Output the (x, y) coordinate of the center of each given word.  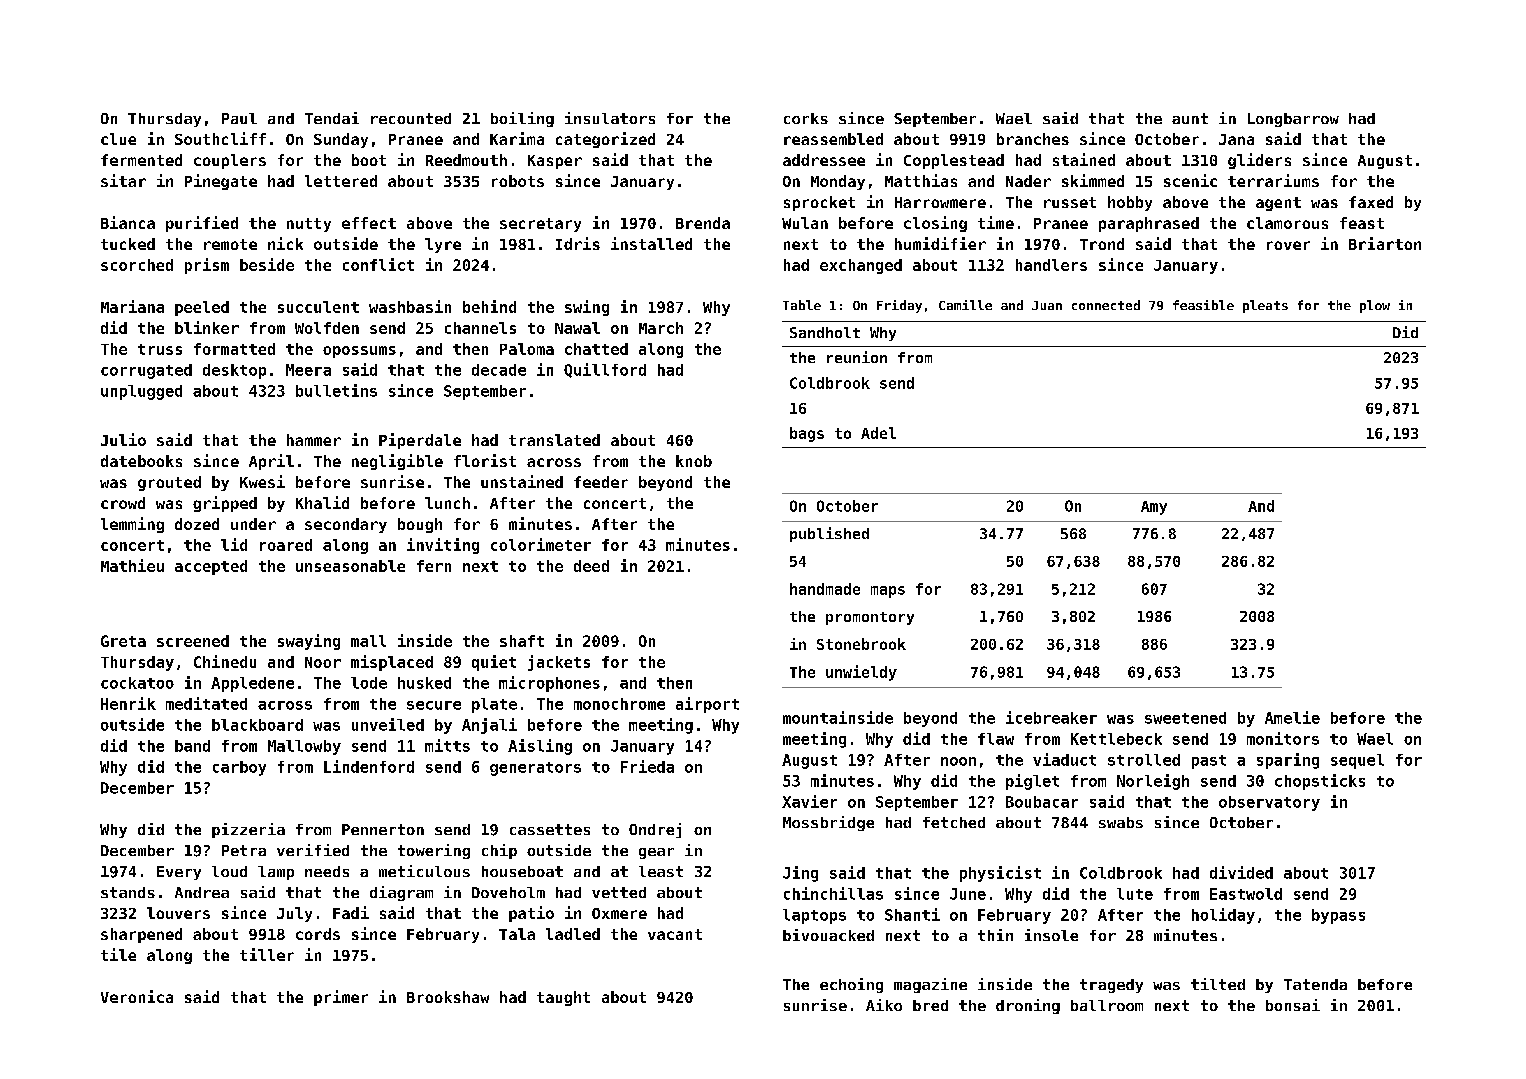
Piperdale (420, 441)
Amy (1154, 508)
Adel (878, 433)
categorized (605, 140)
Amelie (1292, 717)
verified (313, 850)
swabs (1121, 822)
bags (807, 434)
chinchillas (833, 893)
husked (424, 683)
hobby (1130, 203)
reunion (857, 357)
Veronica (137, 996)
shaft (522, 641)
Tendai (332, 118)
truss (160, 349)
